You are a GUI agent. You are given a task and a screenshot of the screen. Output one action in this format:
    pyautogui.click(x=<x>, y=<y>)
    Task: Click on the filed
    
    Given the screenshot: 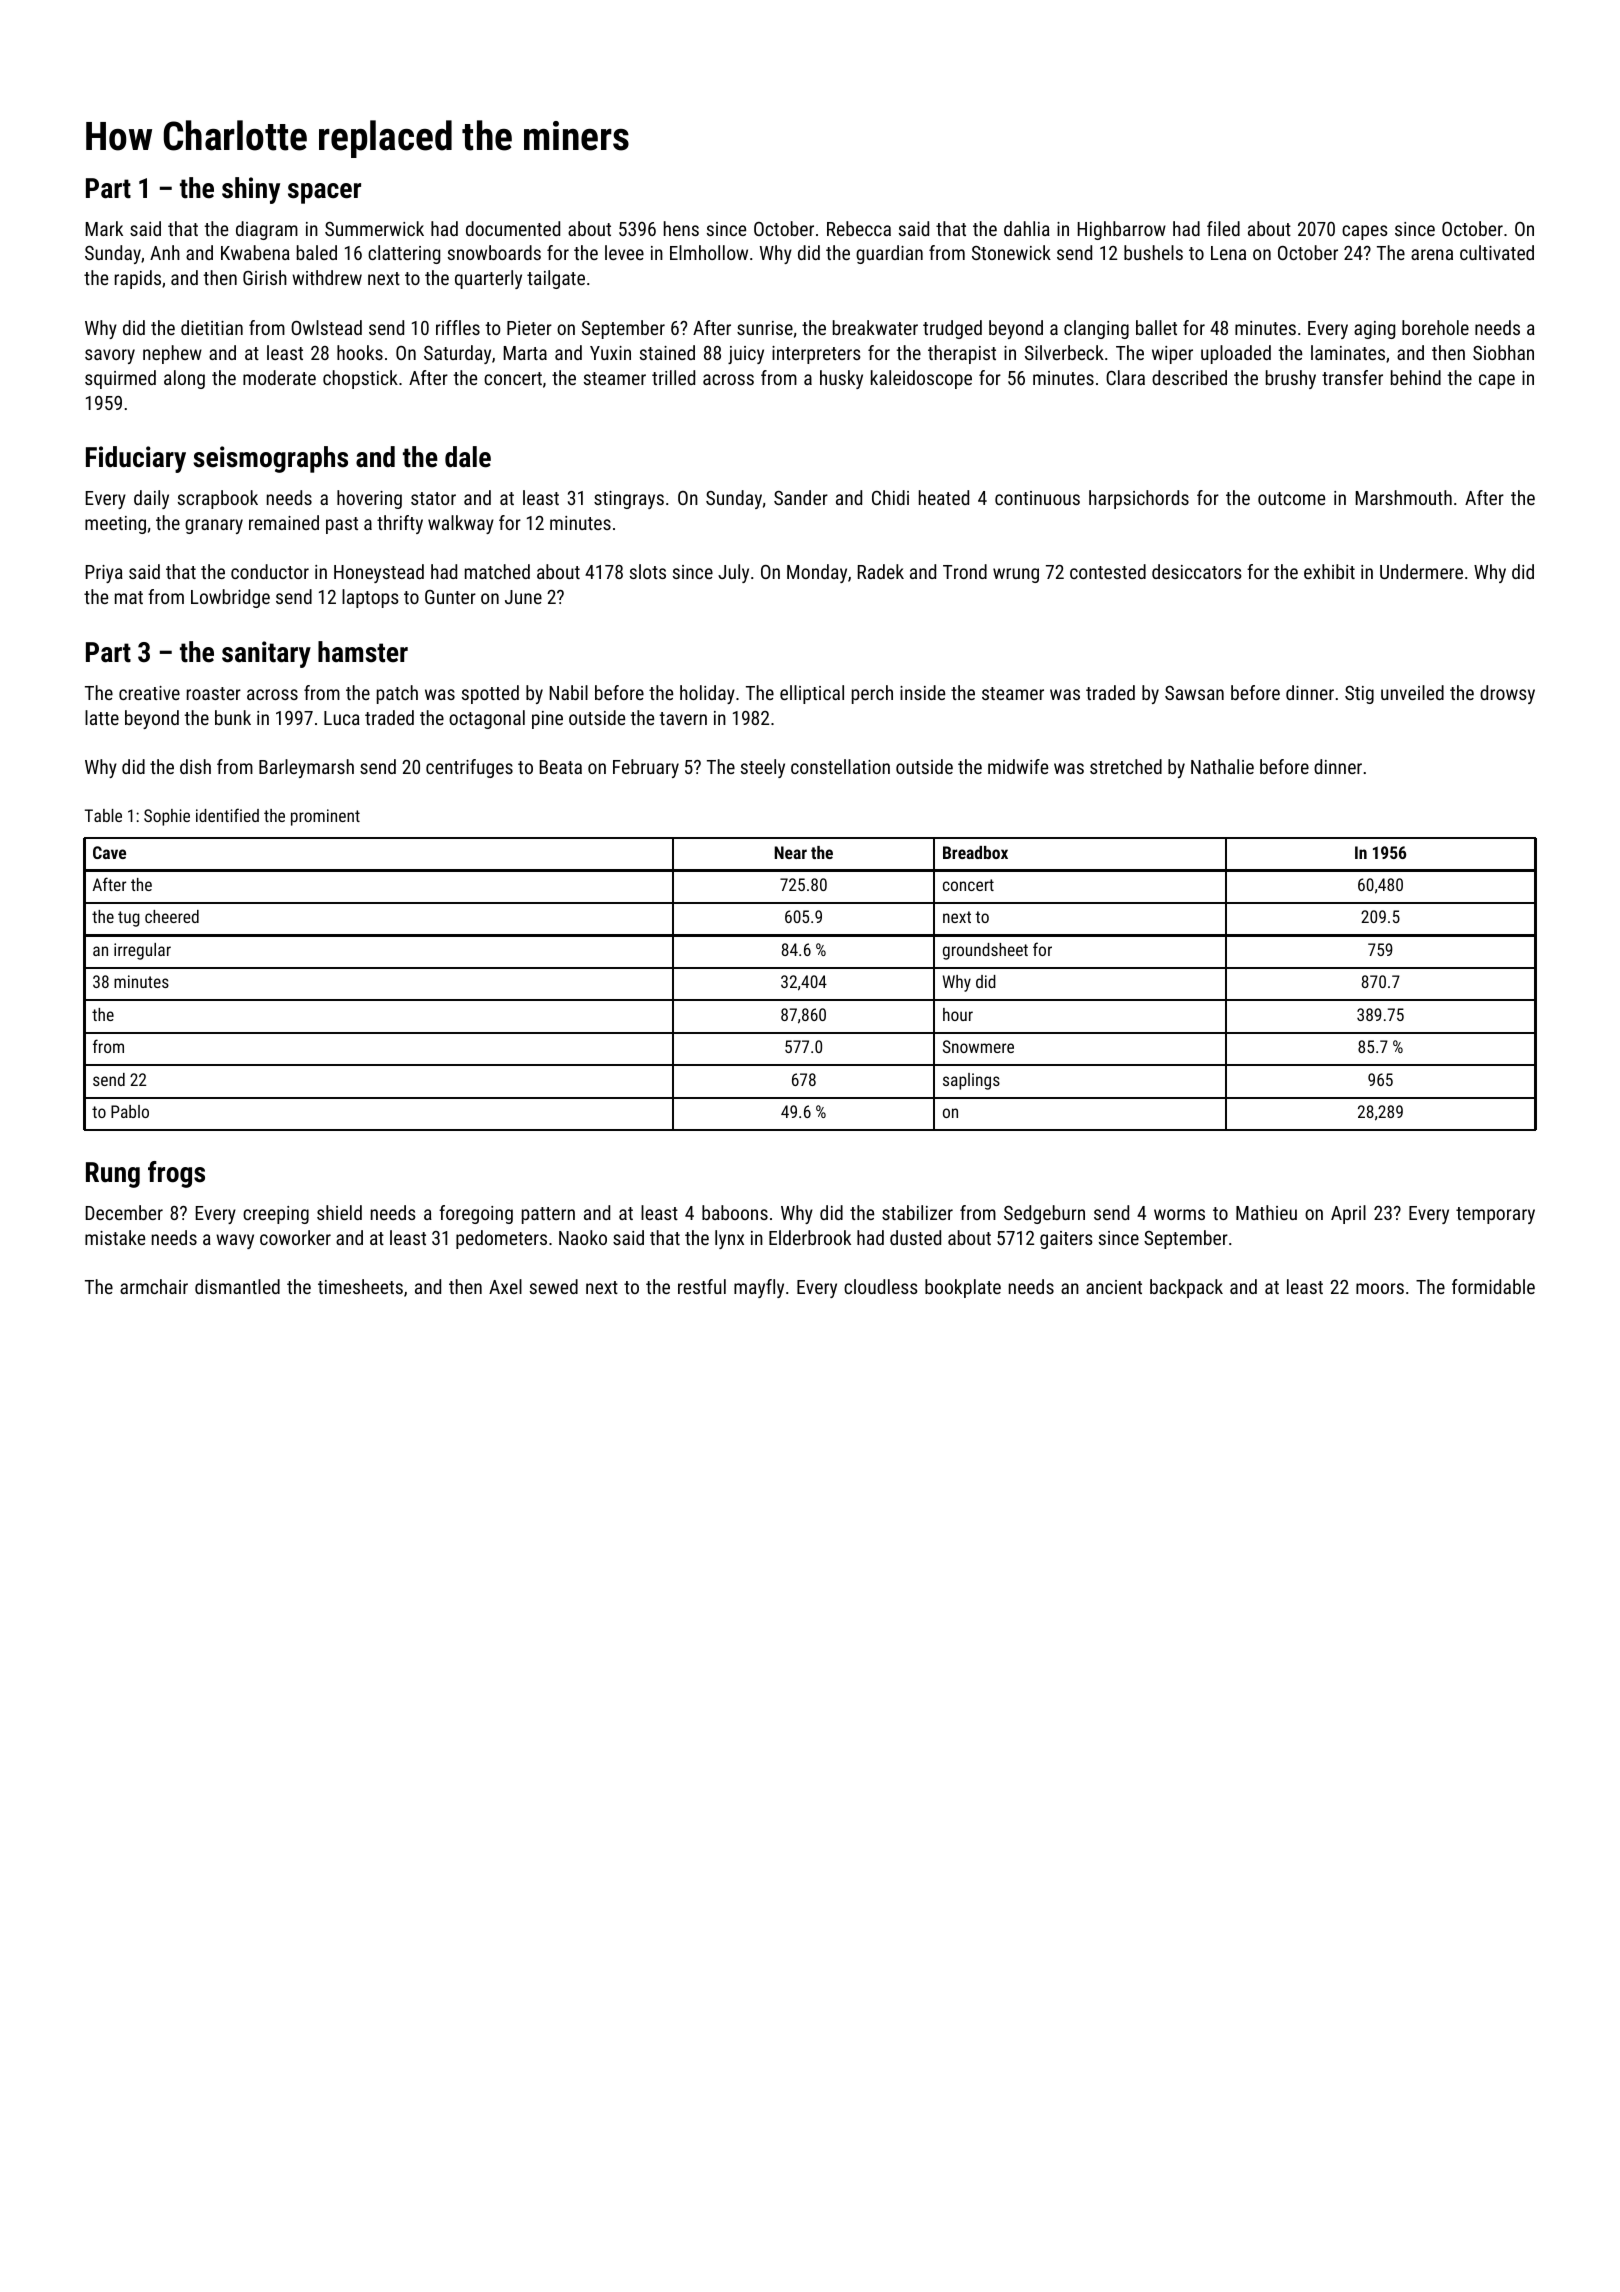 What is the action you would take?
    pyautogui.click(x=1223, y=228)
